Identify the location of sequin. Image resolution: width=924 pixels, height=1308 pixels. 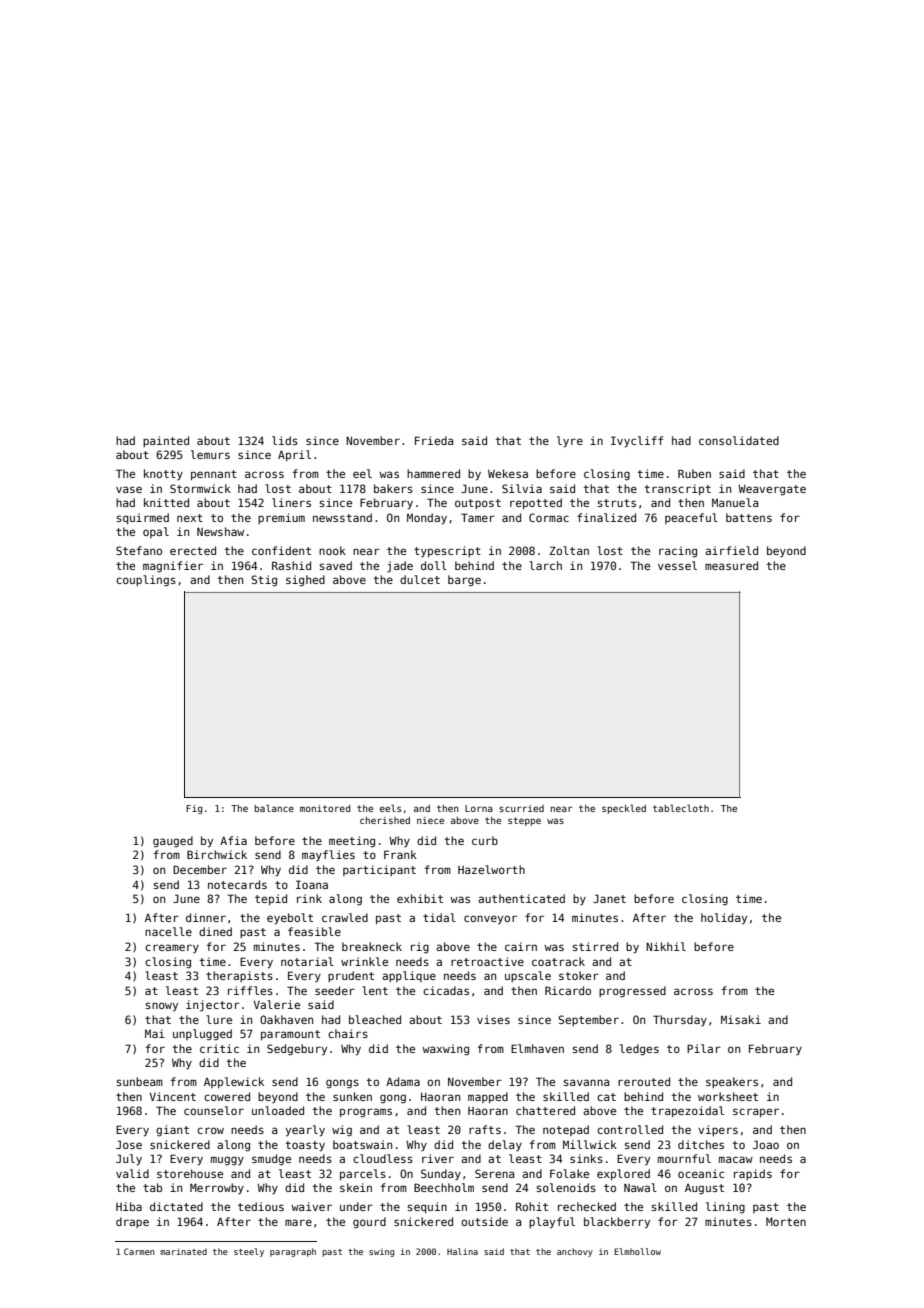
(427, 1207).
